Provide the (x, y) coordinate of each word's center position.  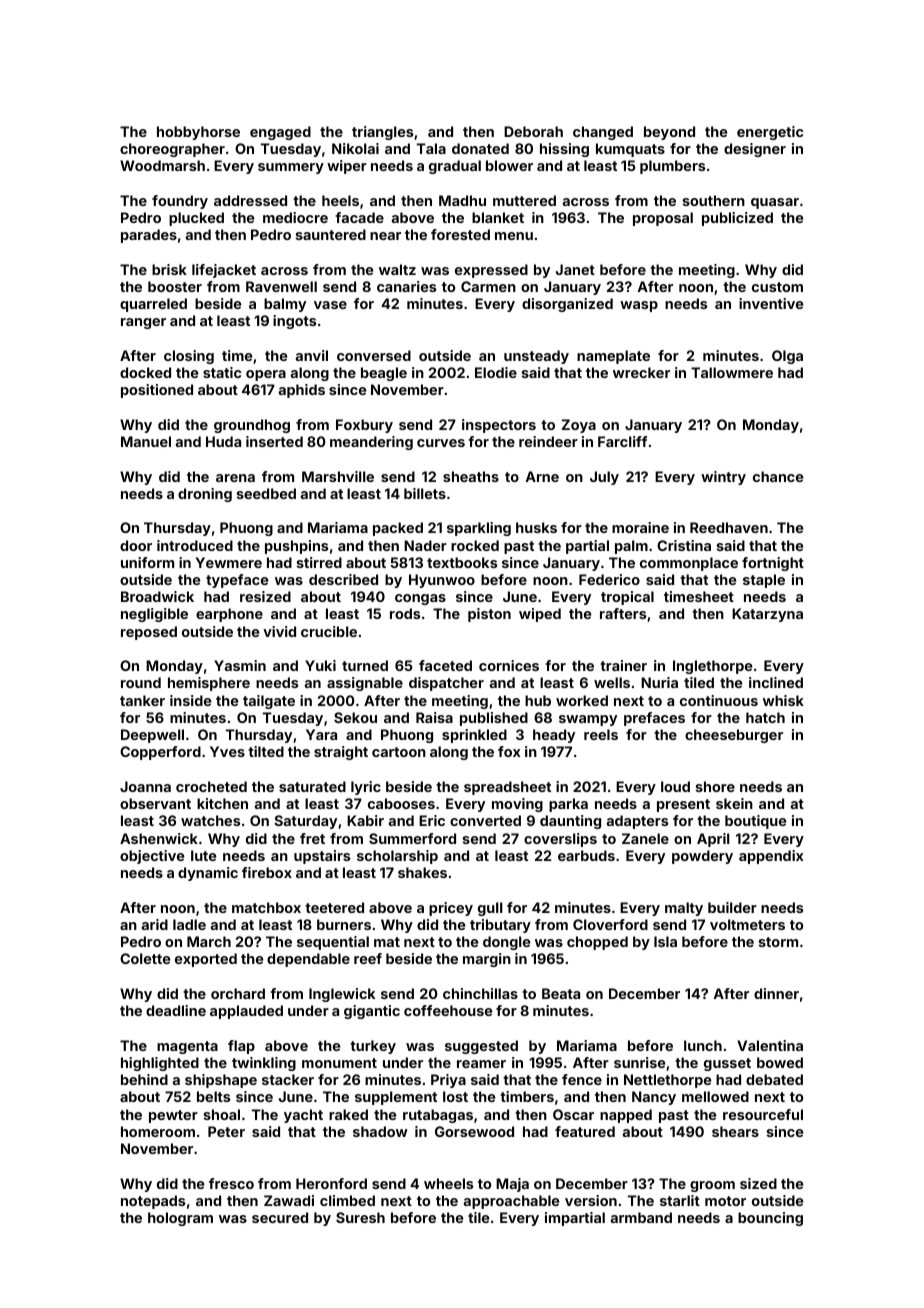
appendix (771, 857)
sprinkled (474, 736)
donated (480, 148)
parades (149, 236)
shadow (380, 1131)
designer (755, 150)
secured (280, 1217)
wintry (723, 478)
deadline (176, 1010)
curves (441, 443)
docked (145, 372)
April (713, 840)
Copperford (160, 753)
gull (490, 909)
